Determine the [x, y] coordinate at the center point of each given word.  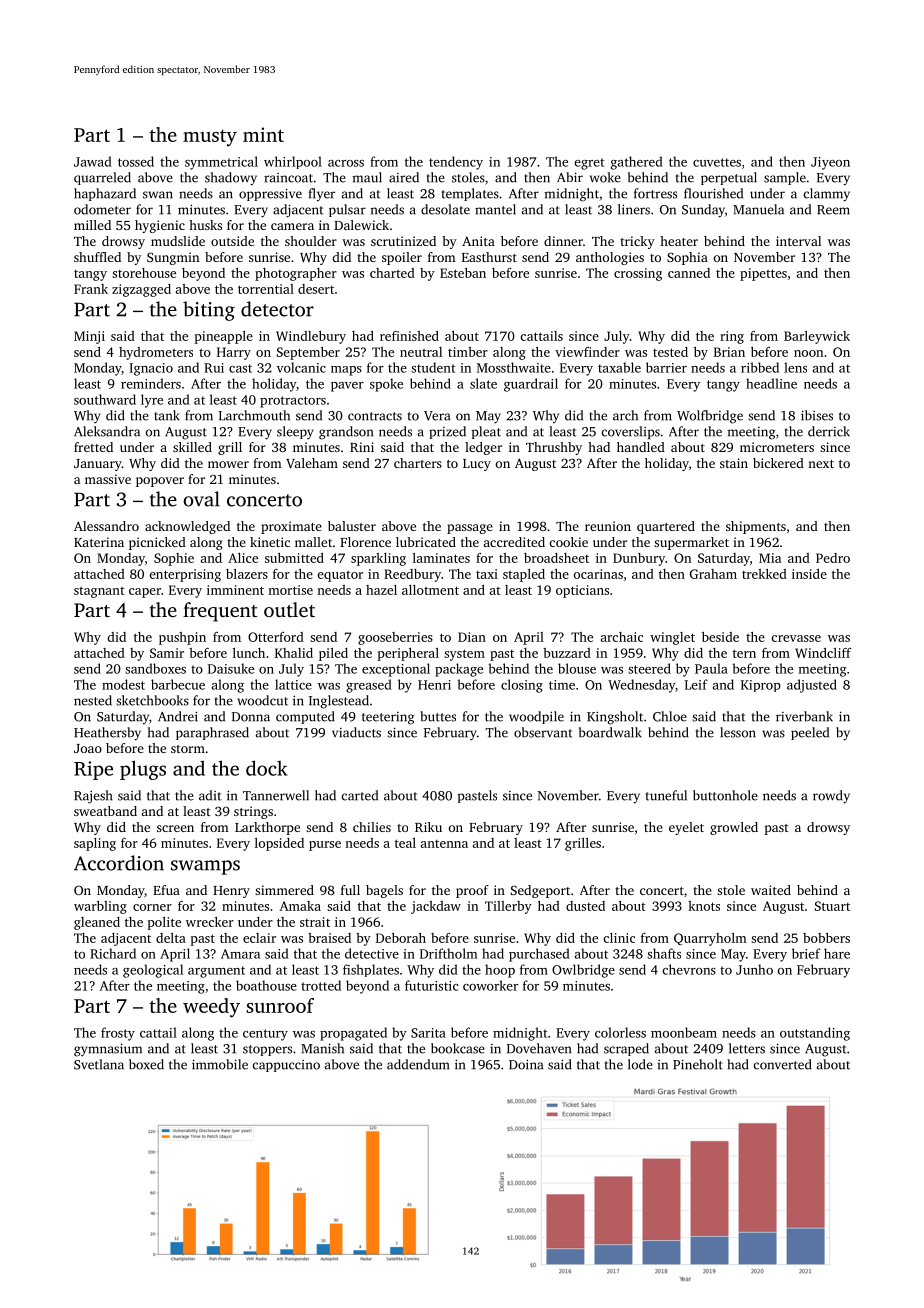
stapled [524, 575]
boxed [146, 1064]
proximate [291, 527]
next [821, 464]
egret [589, 164]
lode [640, 1064]
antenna [444, 844]
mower [228, 464]
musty [210, 138]
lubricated [426, 542]
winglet [672, 638]
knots [704, 906]
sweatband [105, 811]
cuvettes [717, 162]
